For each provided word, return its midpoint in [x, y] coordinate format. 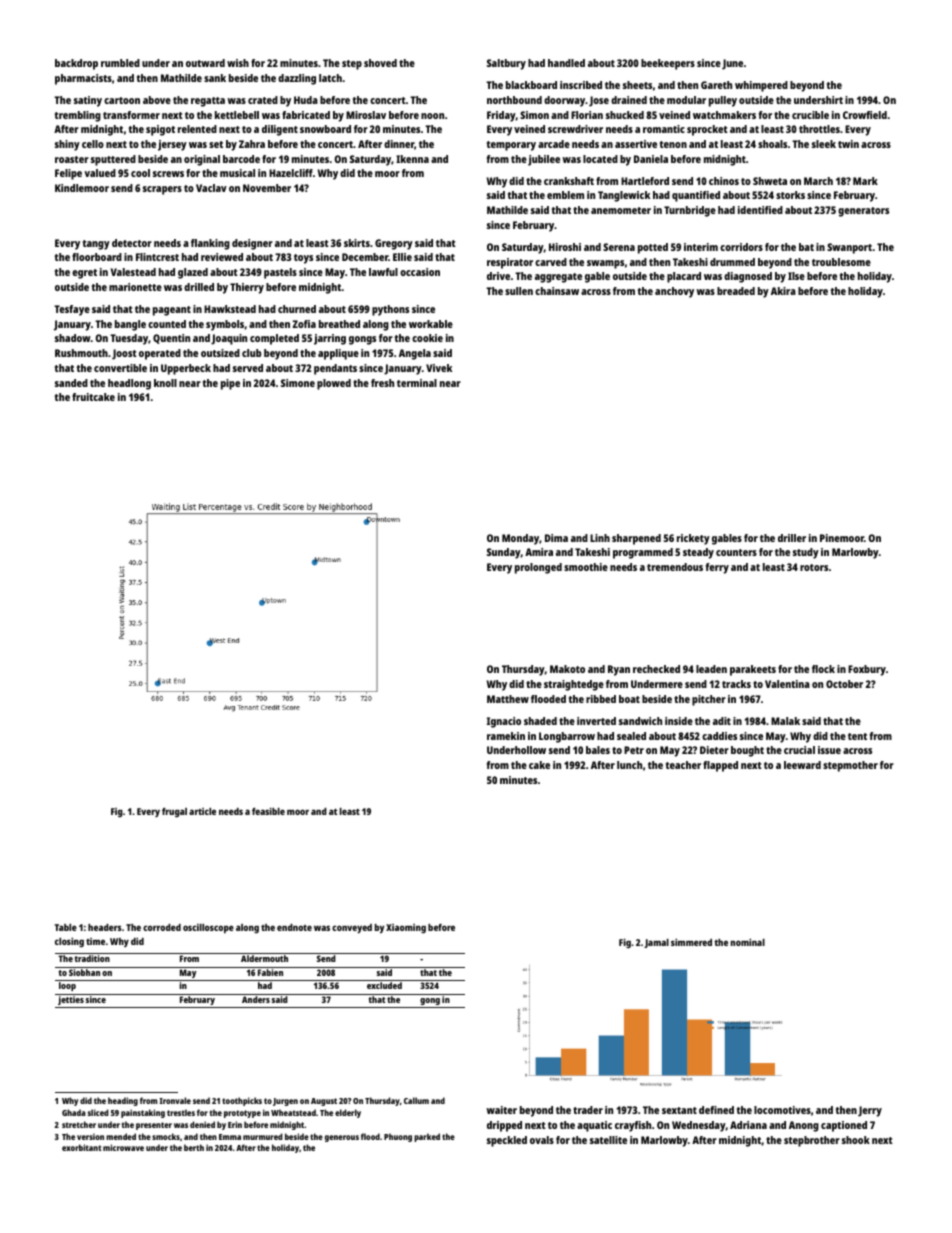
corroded [162, 927]
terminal [417, 383]
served [248, 368]
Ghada [74, 1112]
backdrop [76, 64]
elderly [348, 1113]
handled [566, 63]
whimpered [761, 86]
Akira [783, 291]
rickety [693, 539]
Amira [539, 552]
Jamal [656, 943]
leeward [802, 765]
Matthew [508, 699]
